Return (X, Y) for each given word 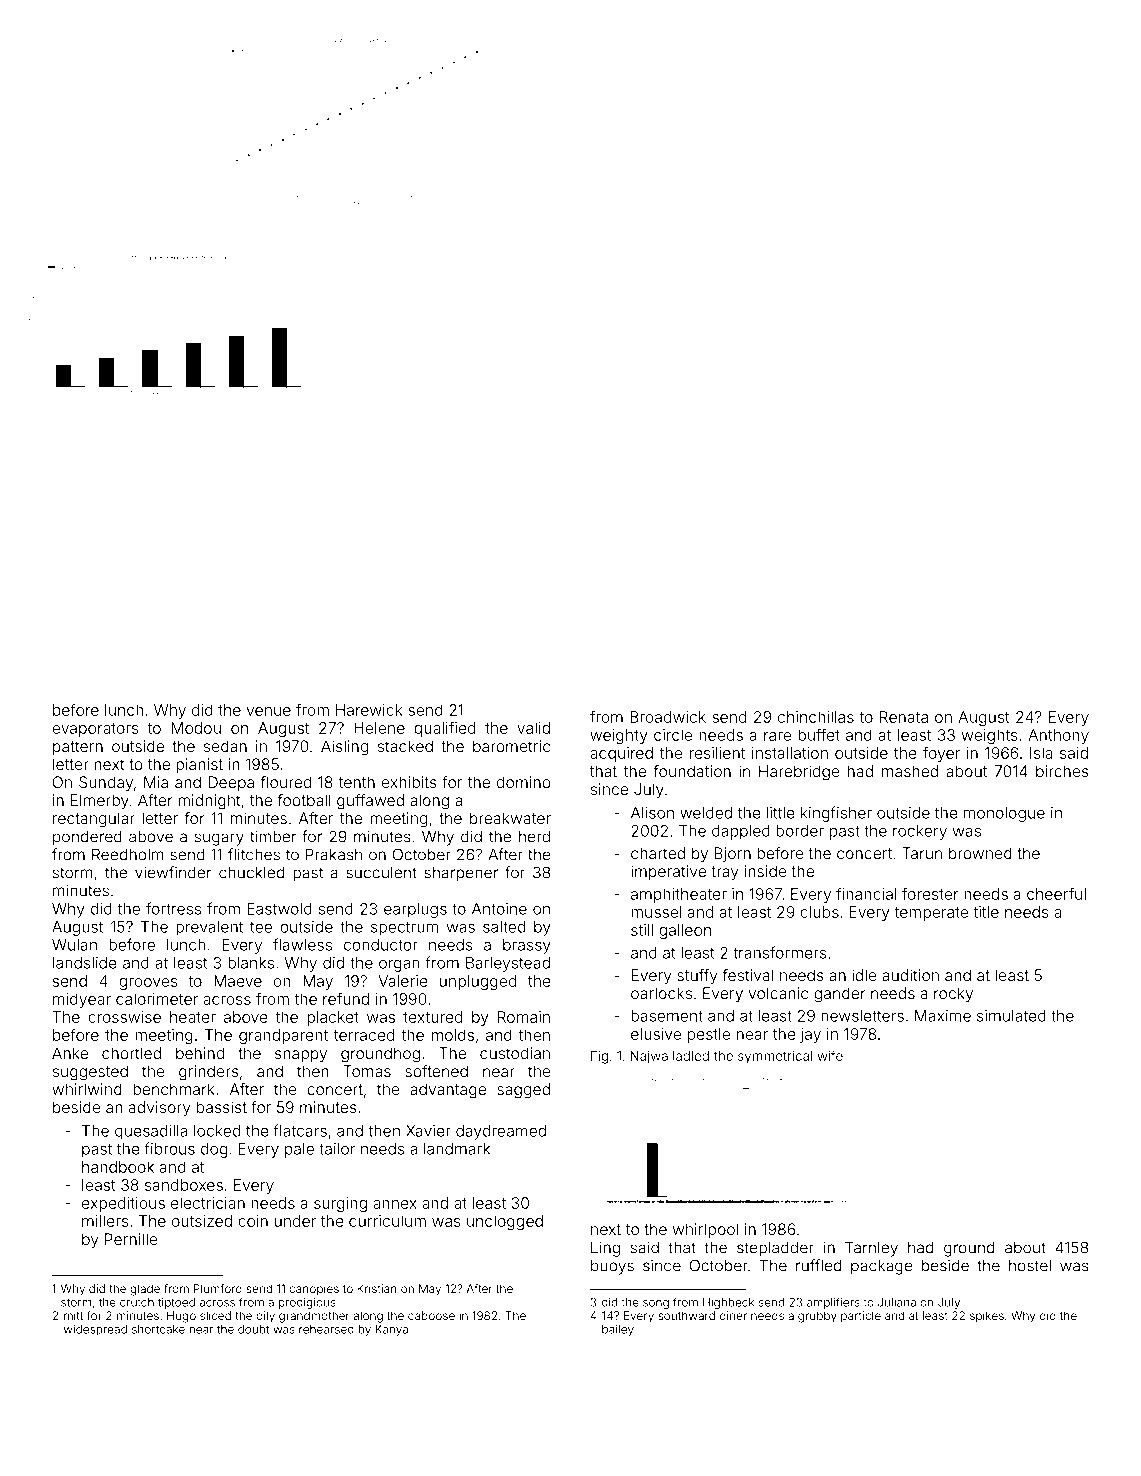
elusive (656, 1034)
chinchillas (816, 717)
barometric (511, 746)
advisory (160, 1109)
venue (268, 711)
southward (686, 1315)
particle (861, 1317)
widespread (95, 1330)
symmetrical (775, 1057)
